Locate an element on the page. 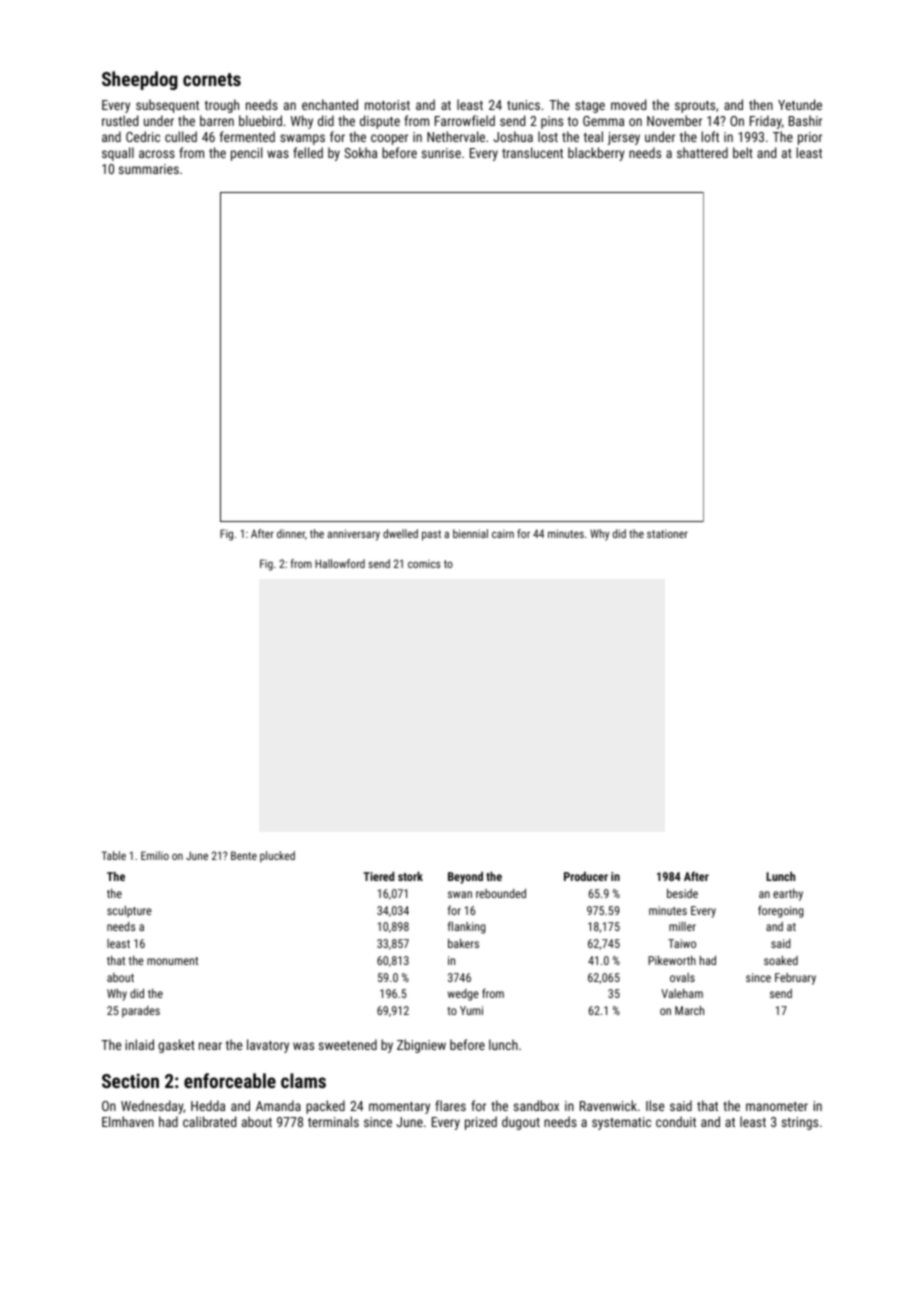 The width and height of the document is (924, 1308). February is located at coordinates (795, 979).
